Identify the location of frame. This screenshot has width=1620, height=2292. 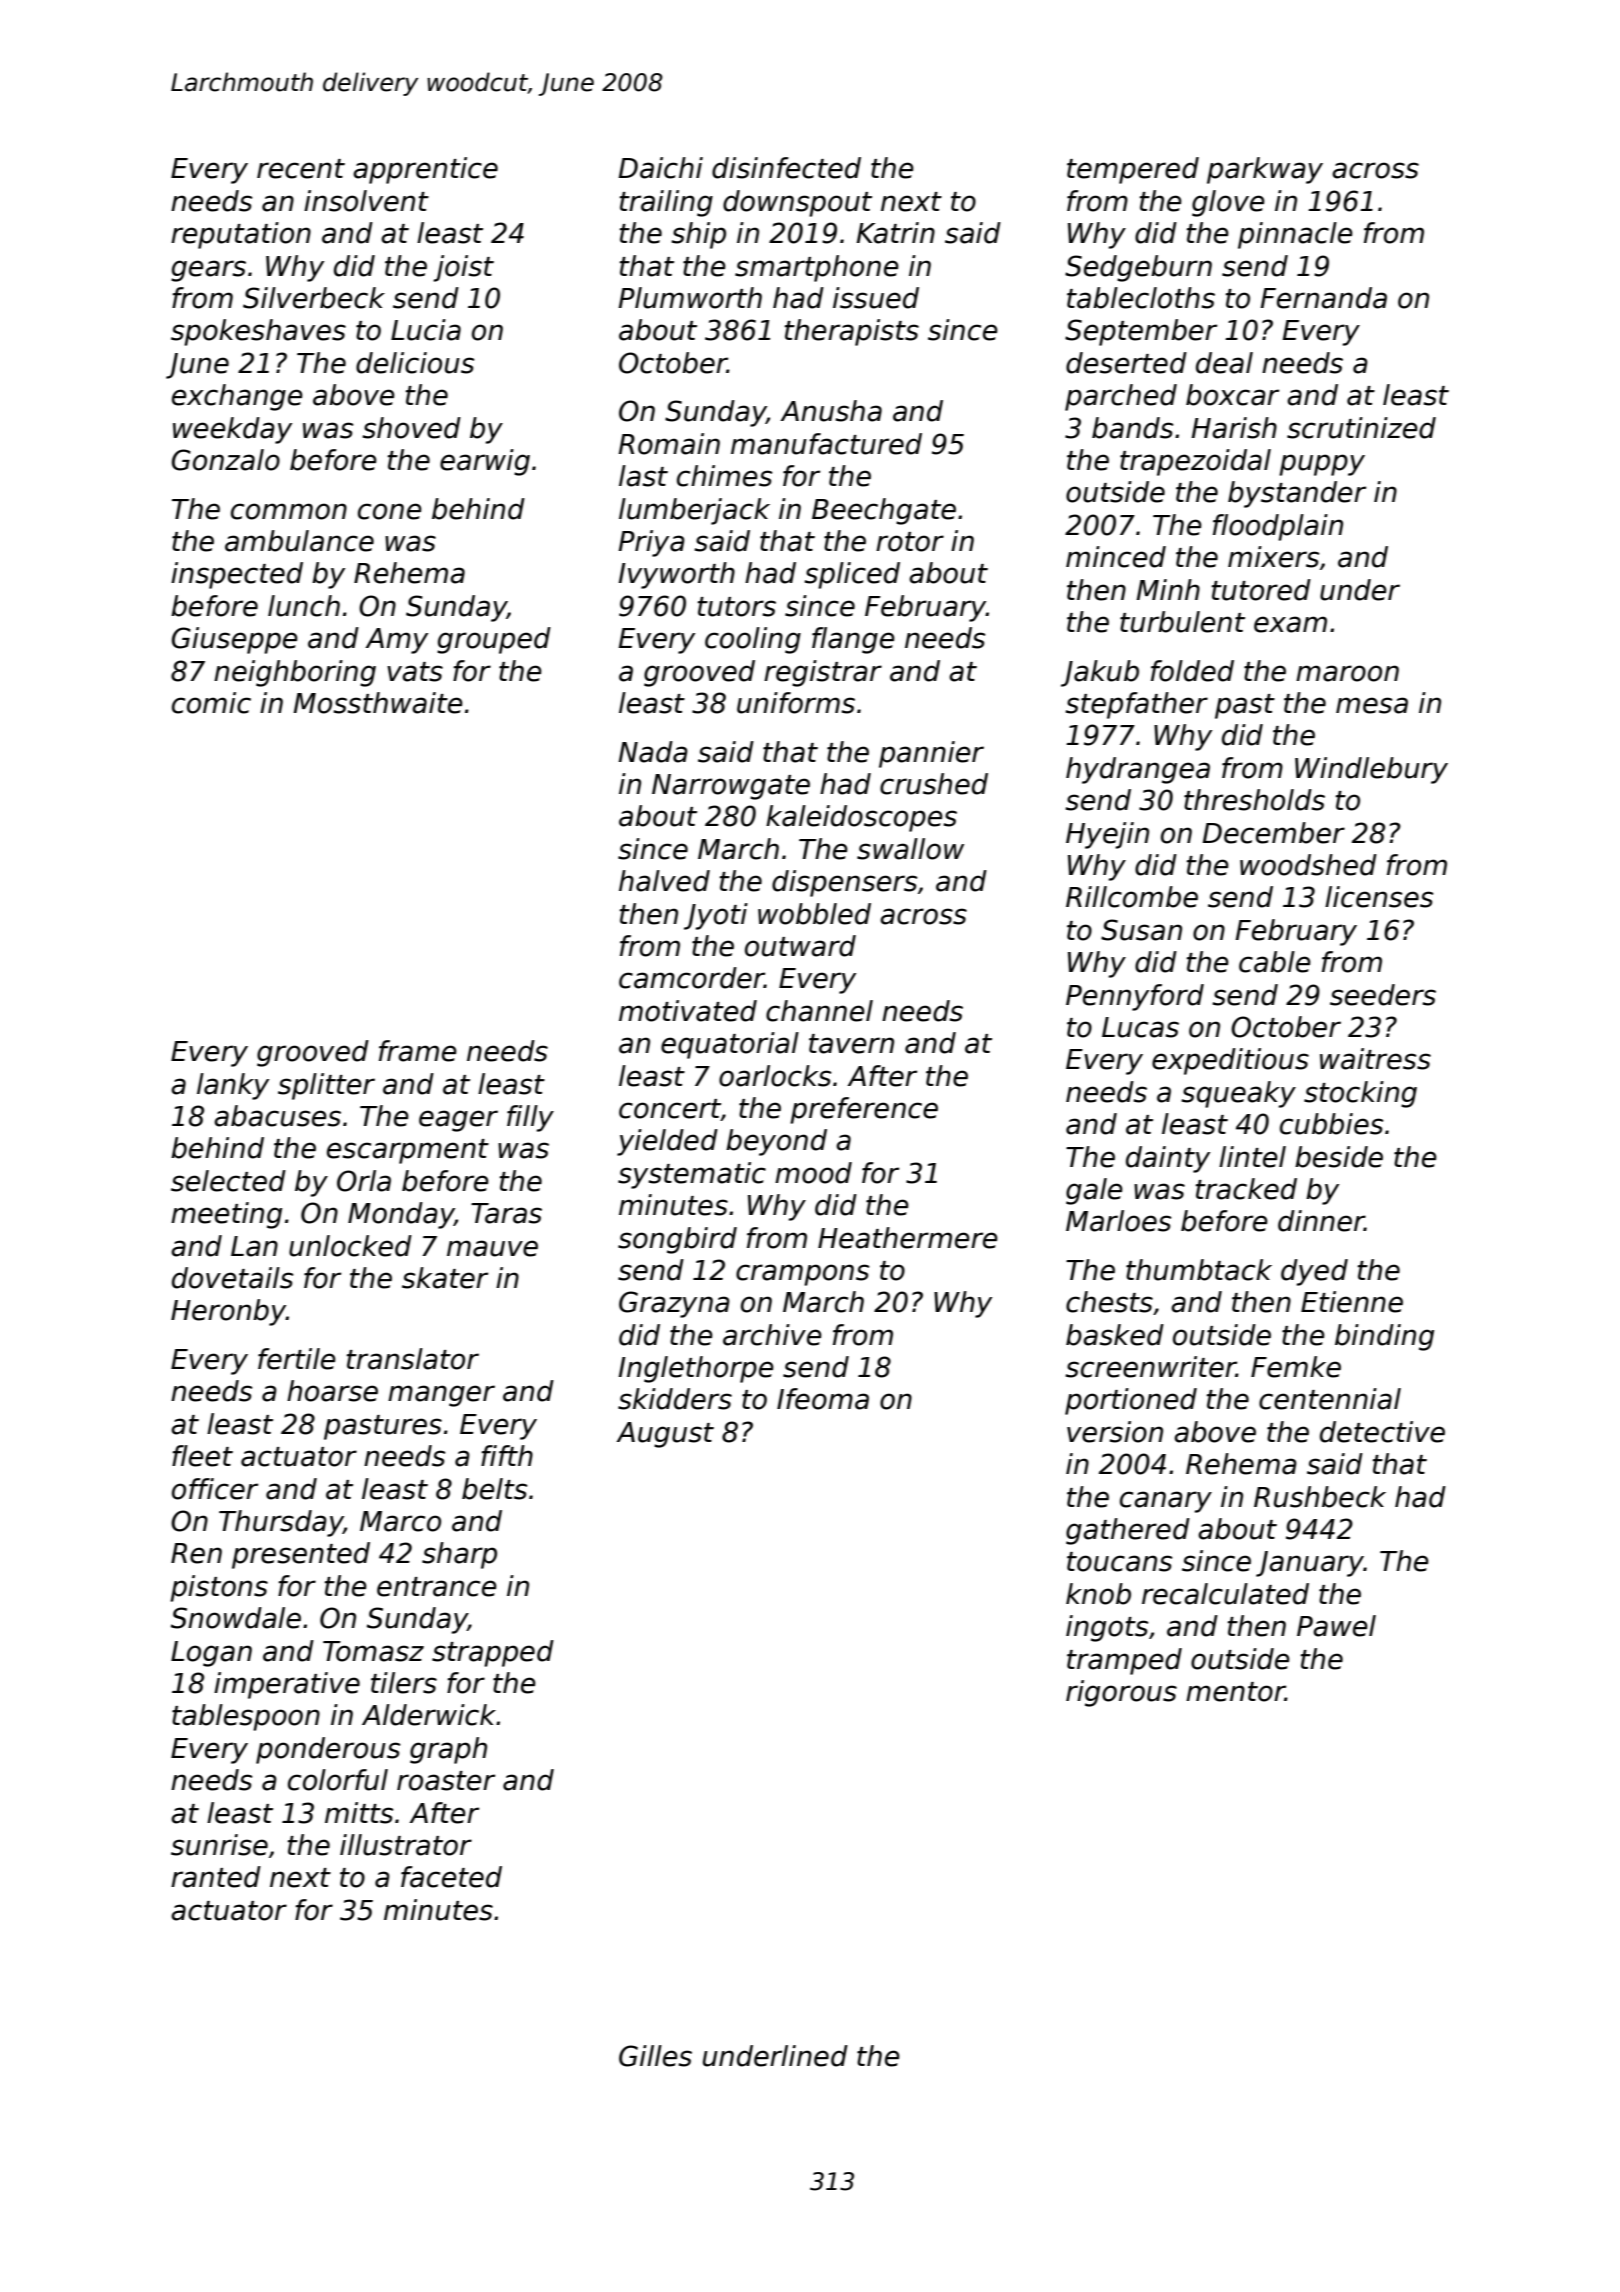
(418, 1051).
